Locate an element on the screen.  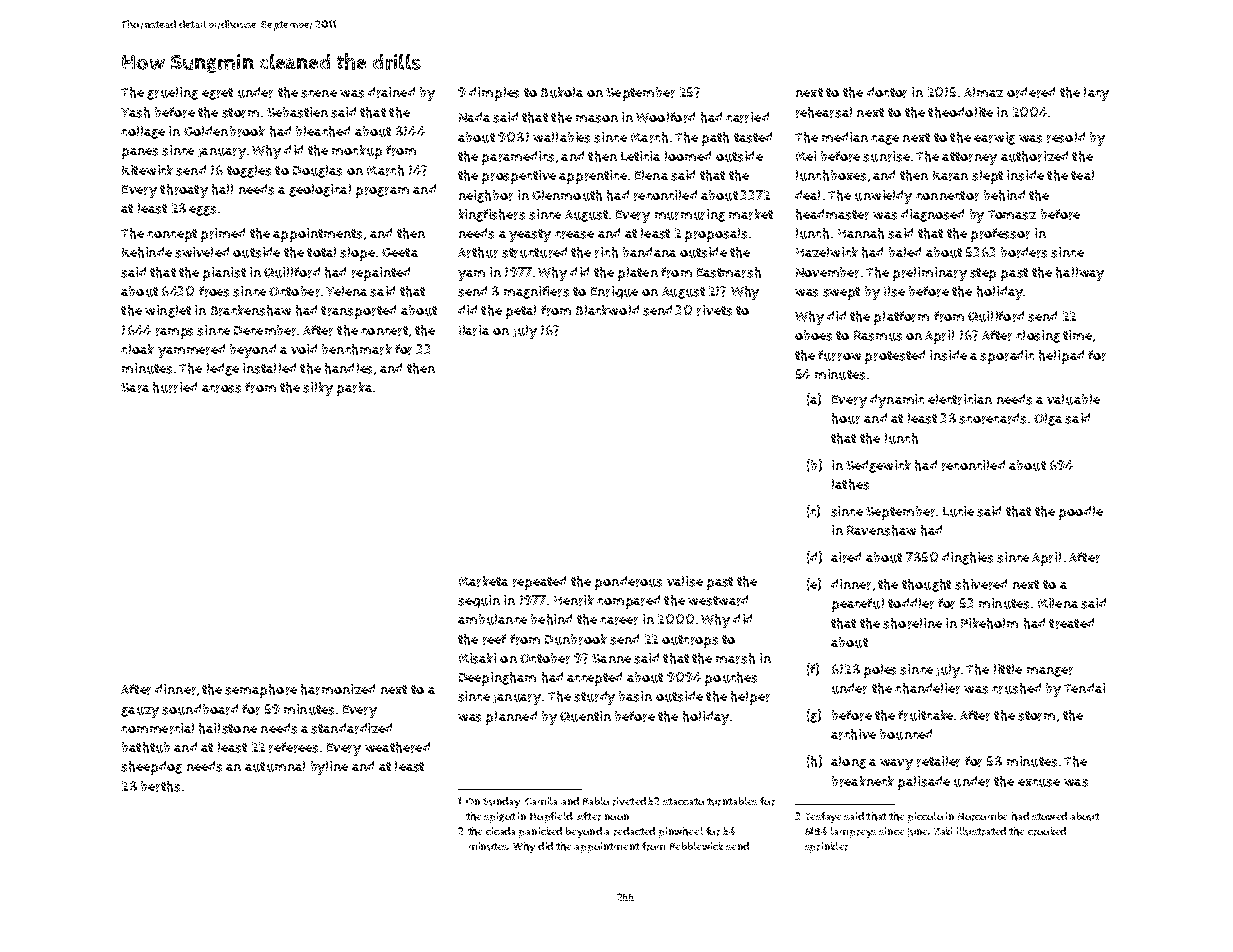
berths is located at coordinates (160, 786).
